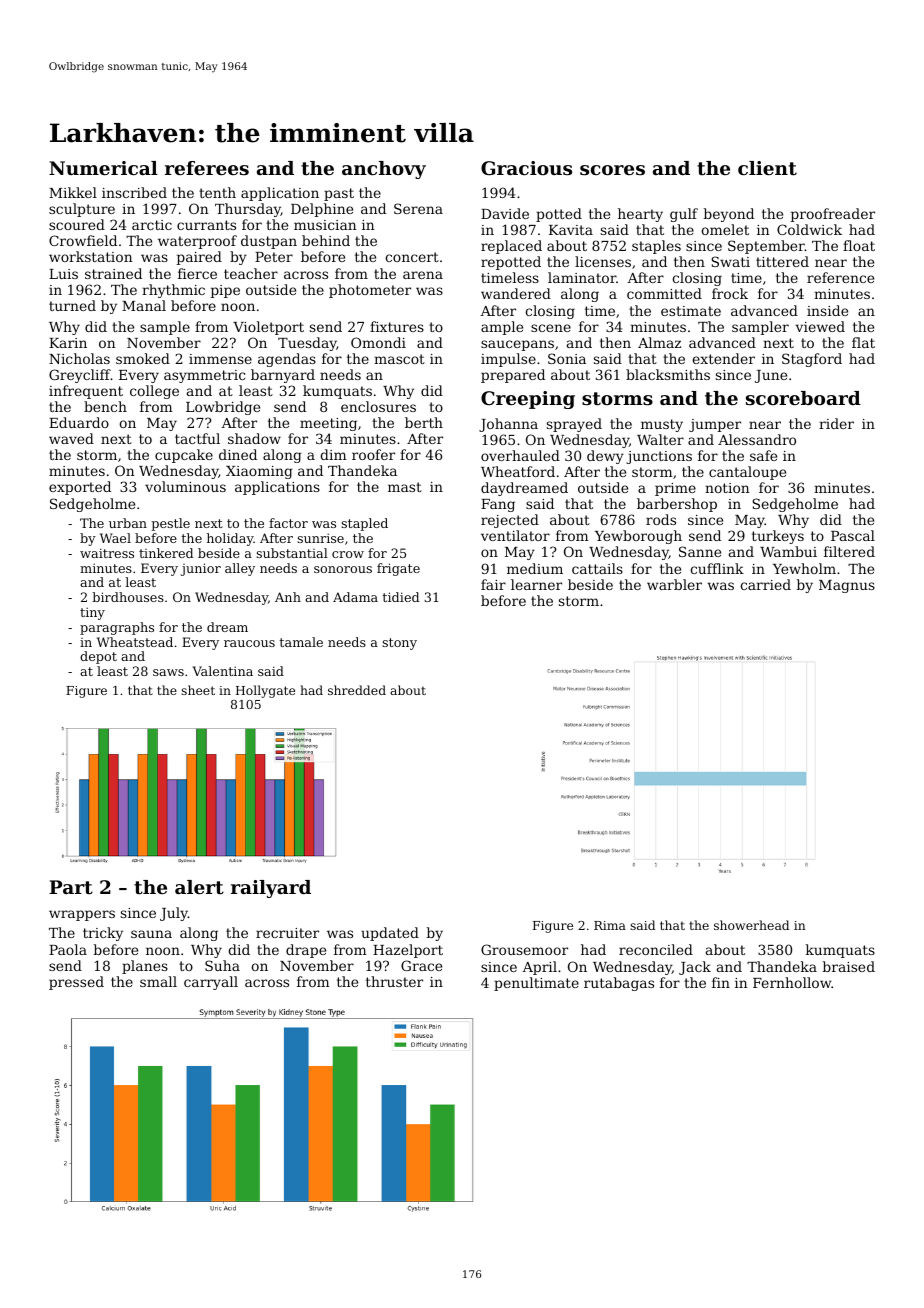  I want to click on turned, so click(72, 305).
